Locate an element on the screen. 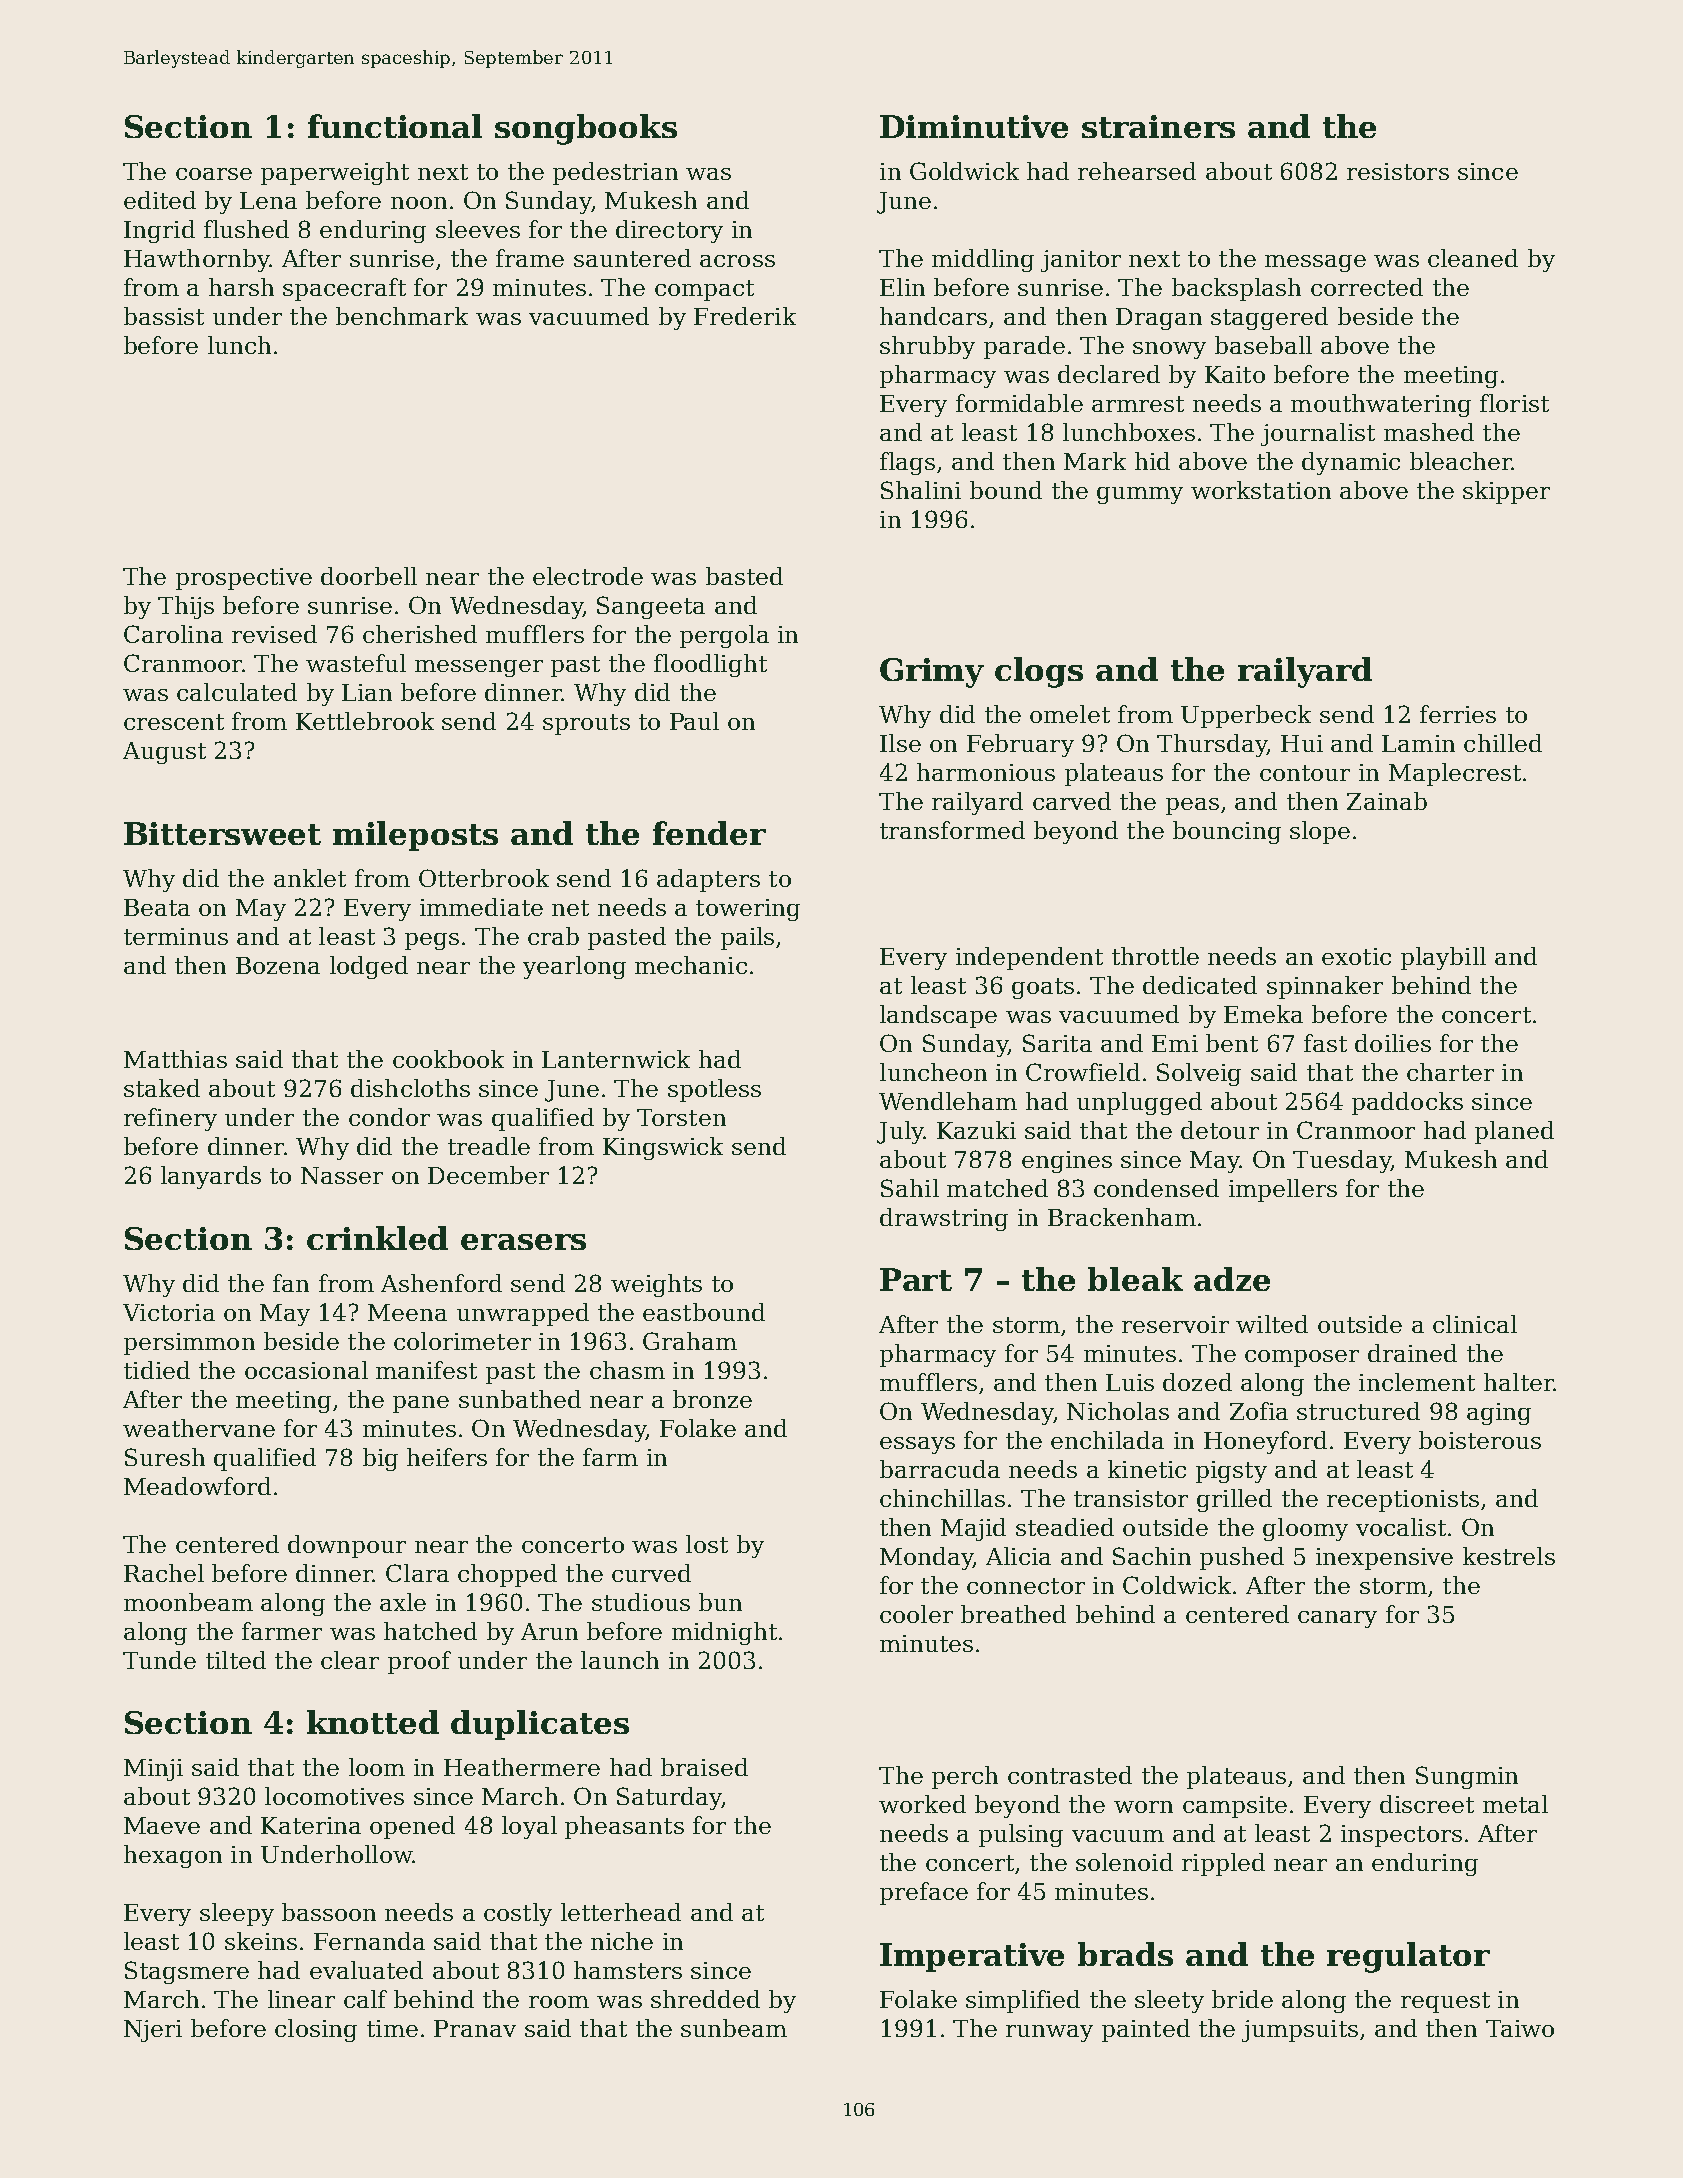  structured is located at coordinates (1358, 1411).
